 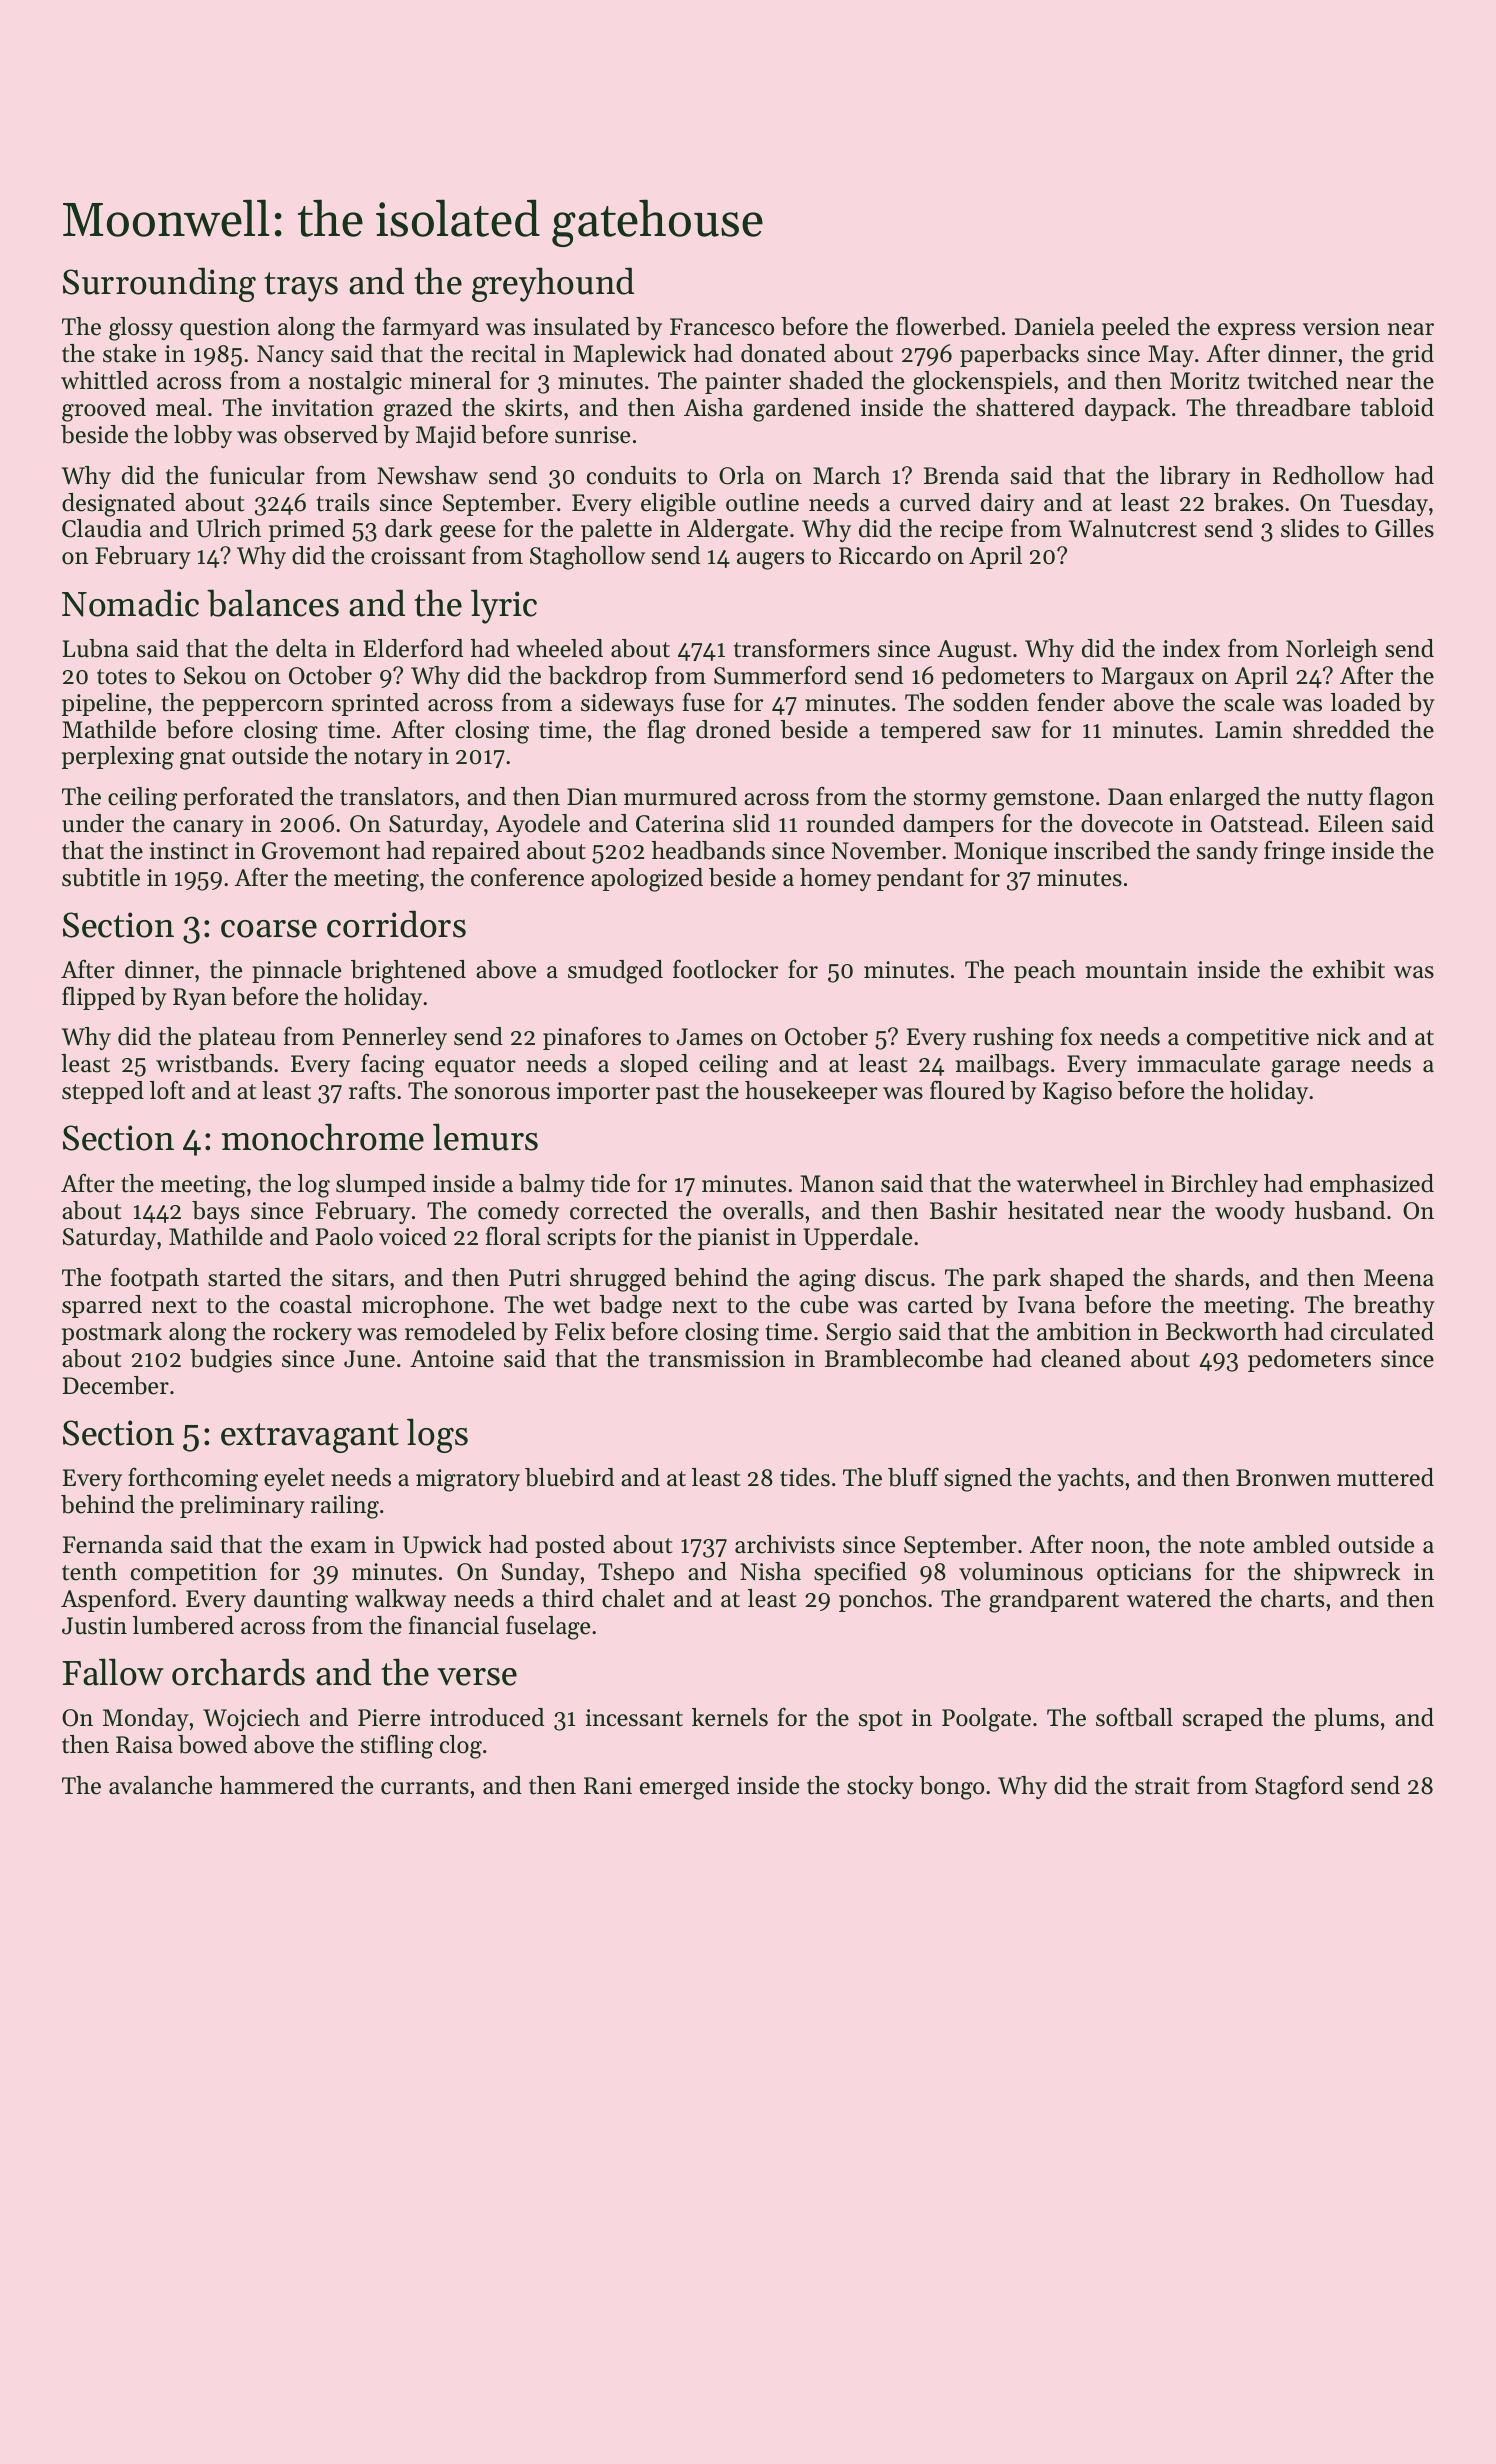 I want to click on Surrounding, so click(x=159, y=284).
